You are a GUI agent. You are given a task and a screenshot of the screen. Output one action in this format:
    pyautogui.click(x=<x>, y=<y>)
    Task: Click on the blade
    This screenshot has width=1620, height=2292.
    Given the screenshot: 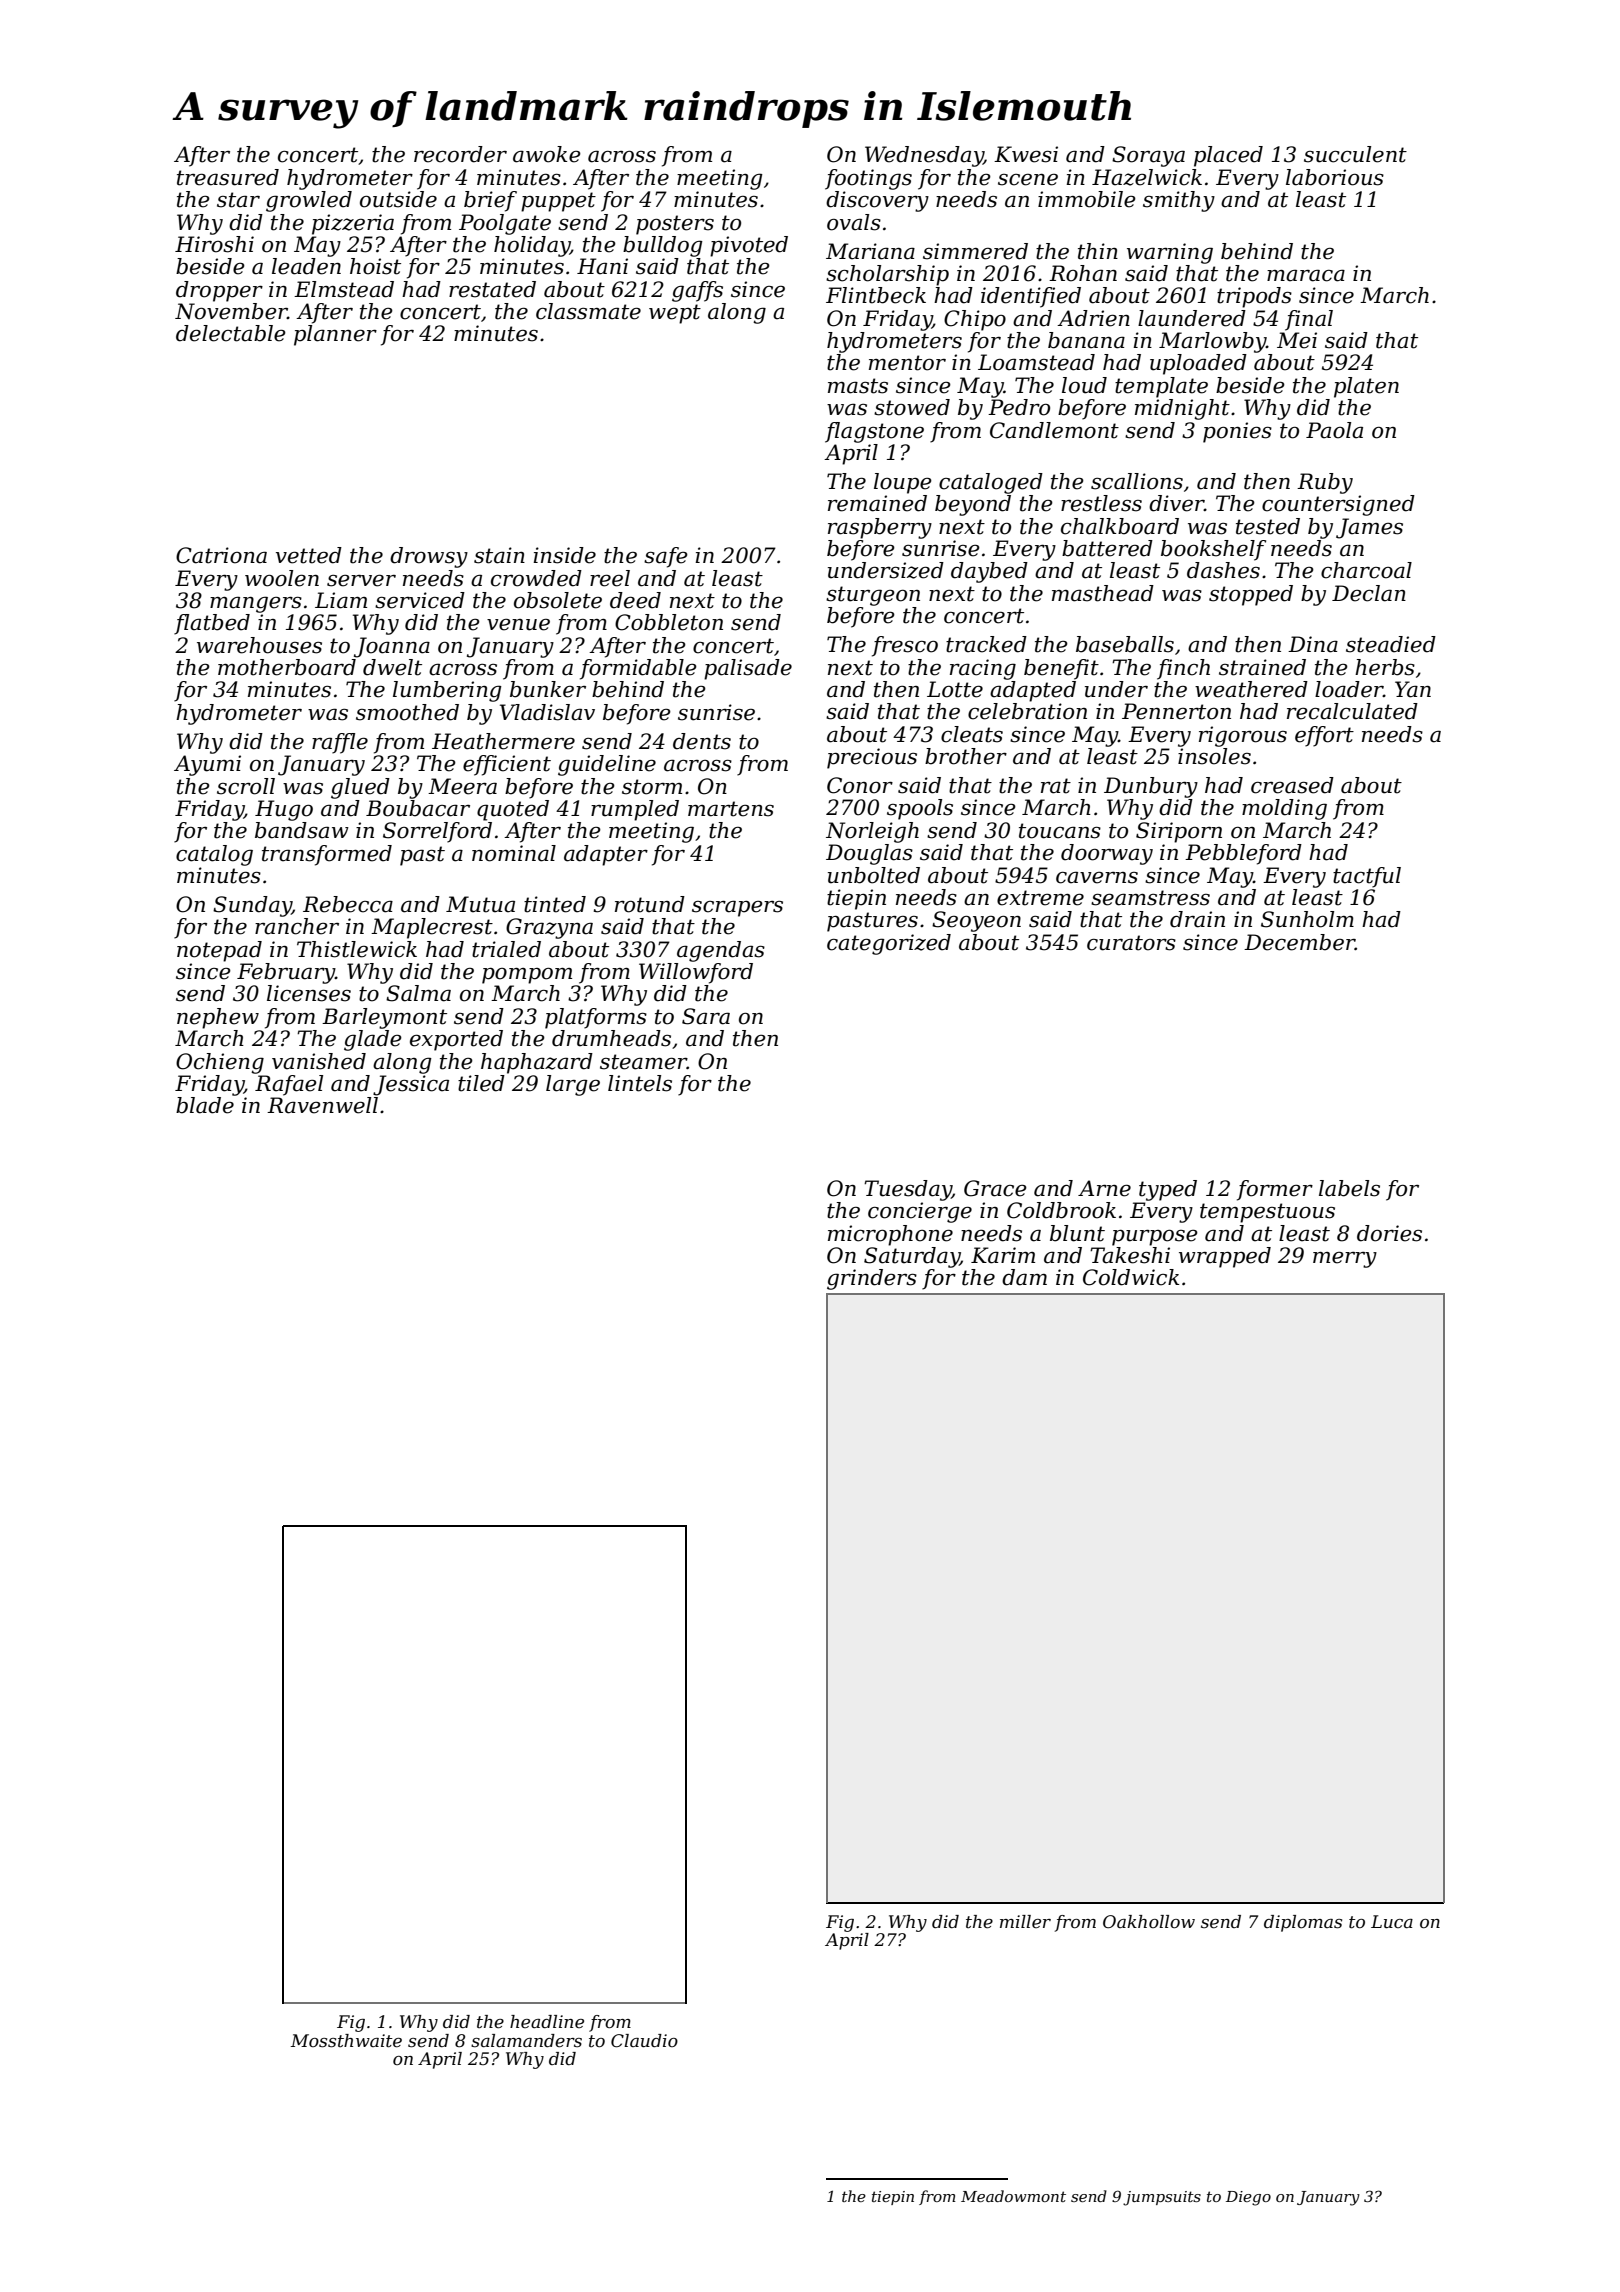 What is the action you would take?
    pyautogui.click(x=205, y=1105)
